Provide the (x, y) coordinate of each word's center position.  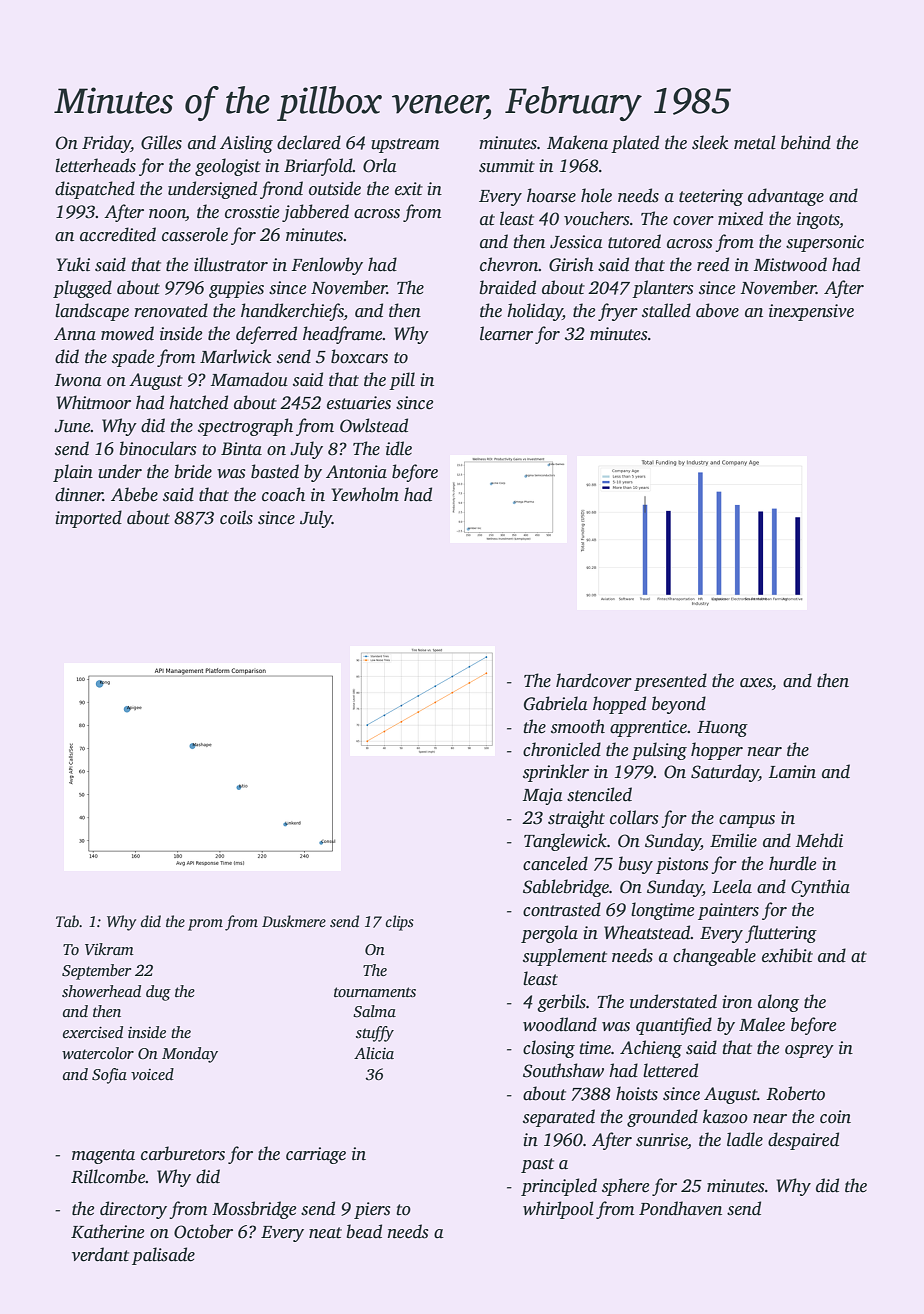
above (717, 310)
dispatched (95, 190)
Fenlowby (327, 266)
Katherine (107, 1231)
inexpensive (811, 312)
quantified (674, 1026)
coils (236, 517)
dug (158, 993)
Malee (762, 1024)
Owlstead (374, 425)
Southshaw (563, 1070)
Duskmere (294, 921)
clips (399, 923)
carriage (316, 1155)
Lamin (792, 772)
